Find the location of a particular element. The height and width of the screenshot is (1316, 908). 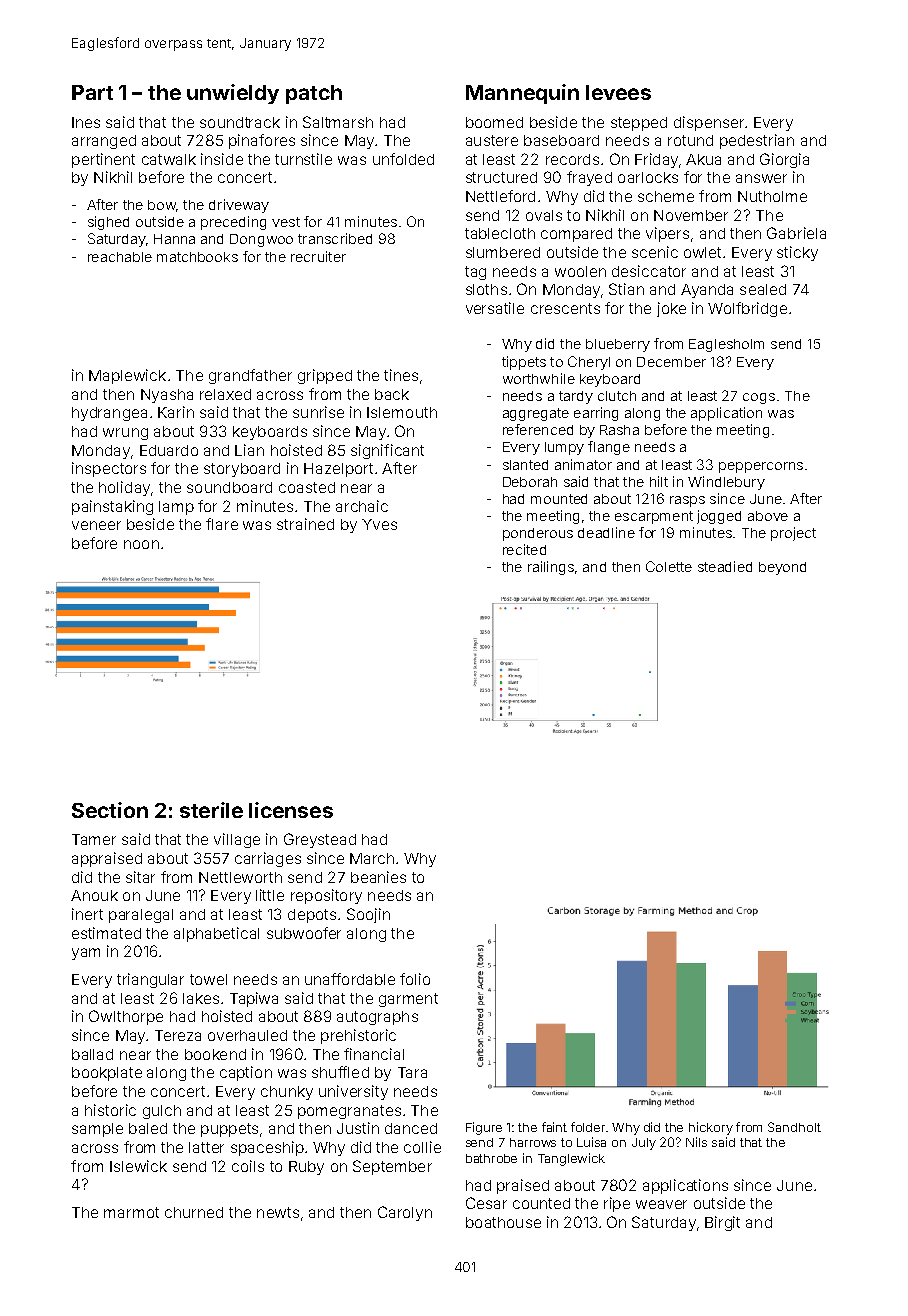

beyond is located at coordinates (782, 568).
